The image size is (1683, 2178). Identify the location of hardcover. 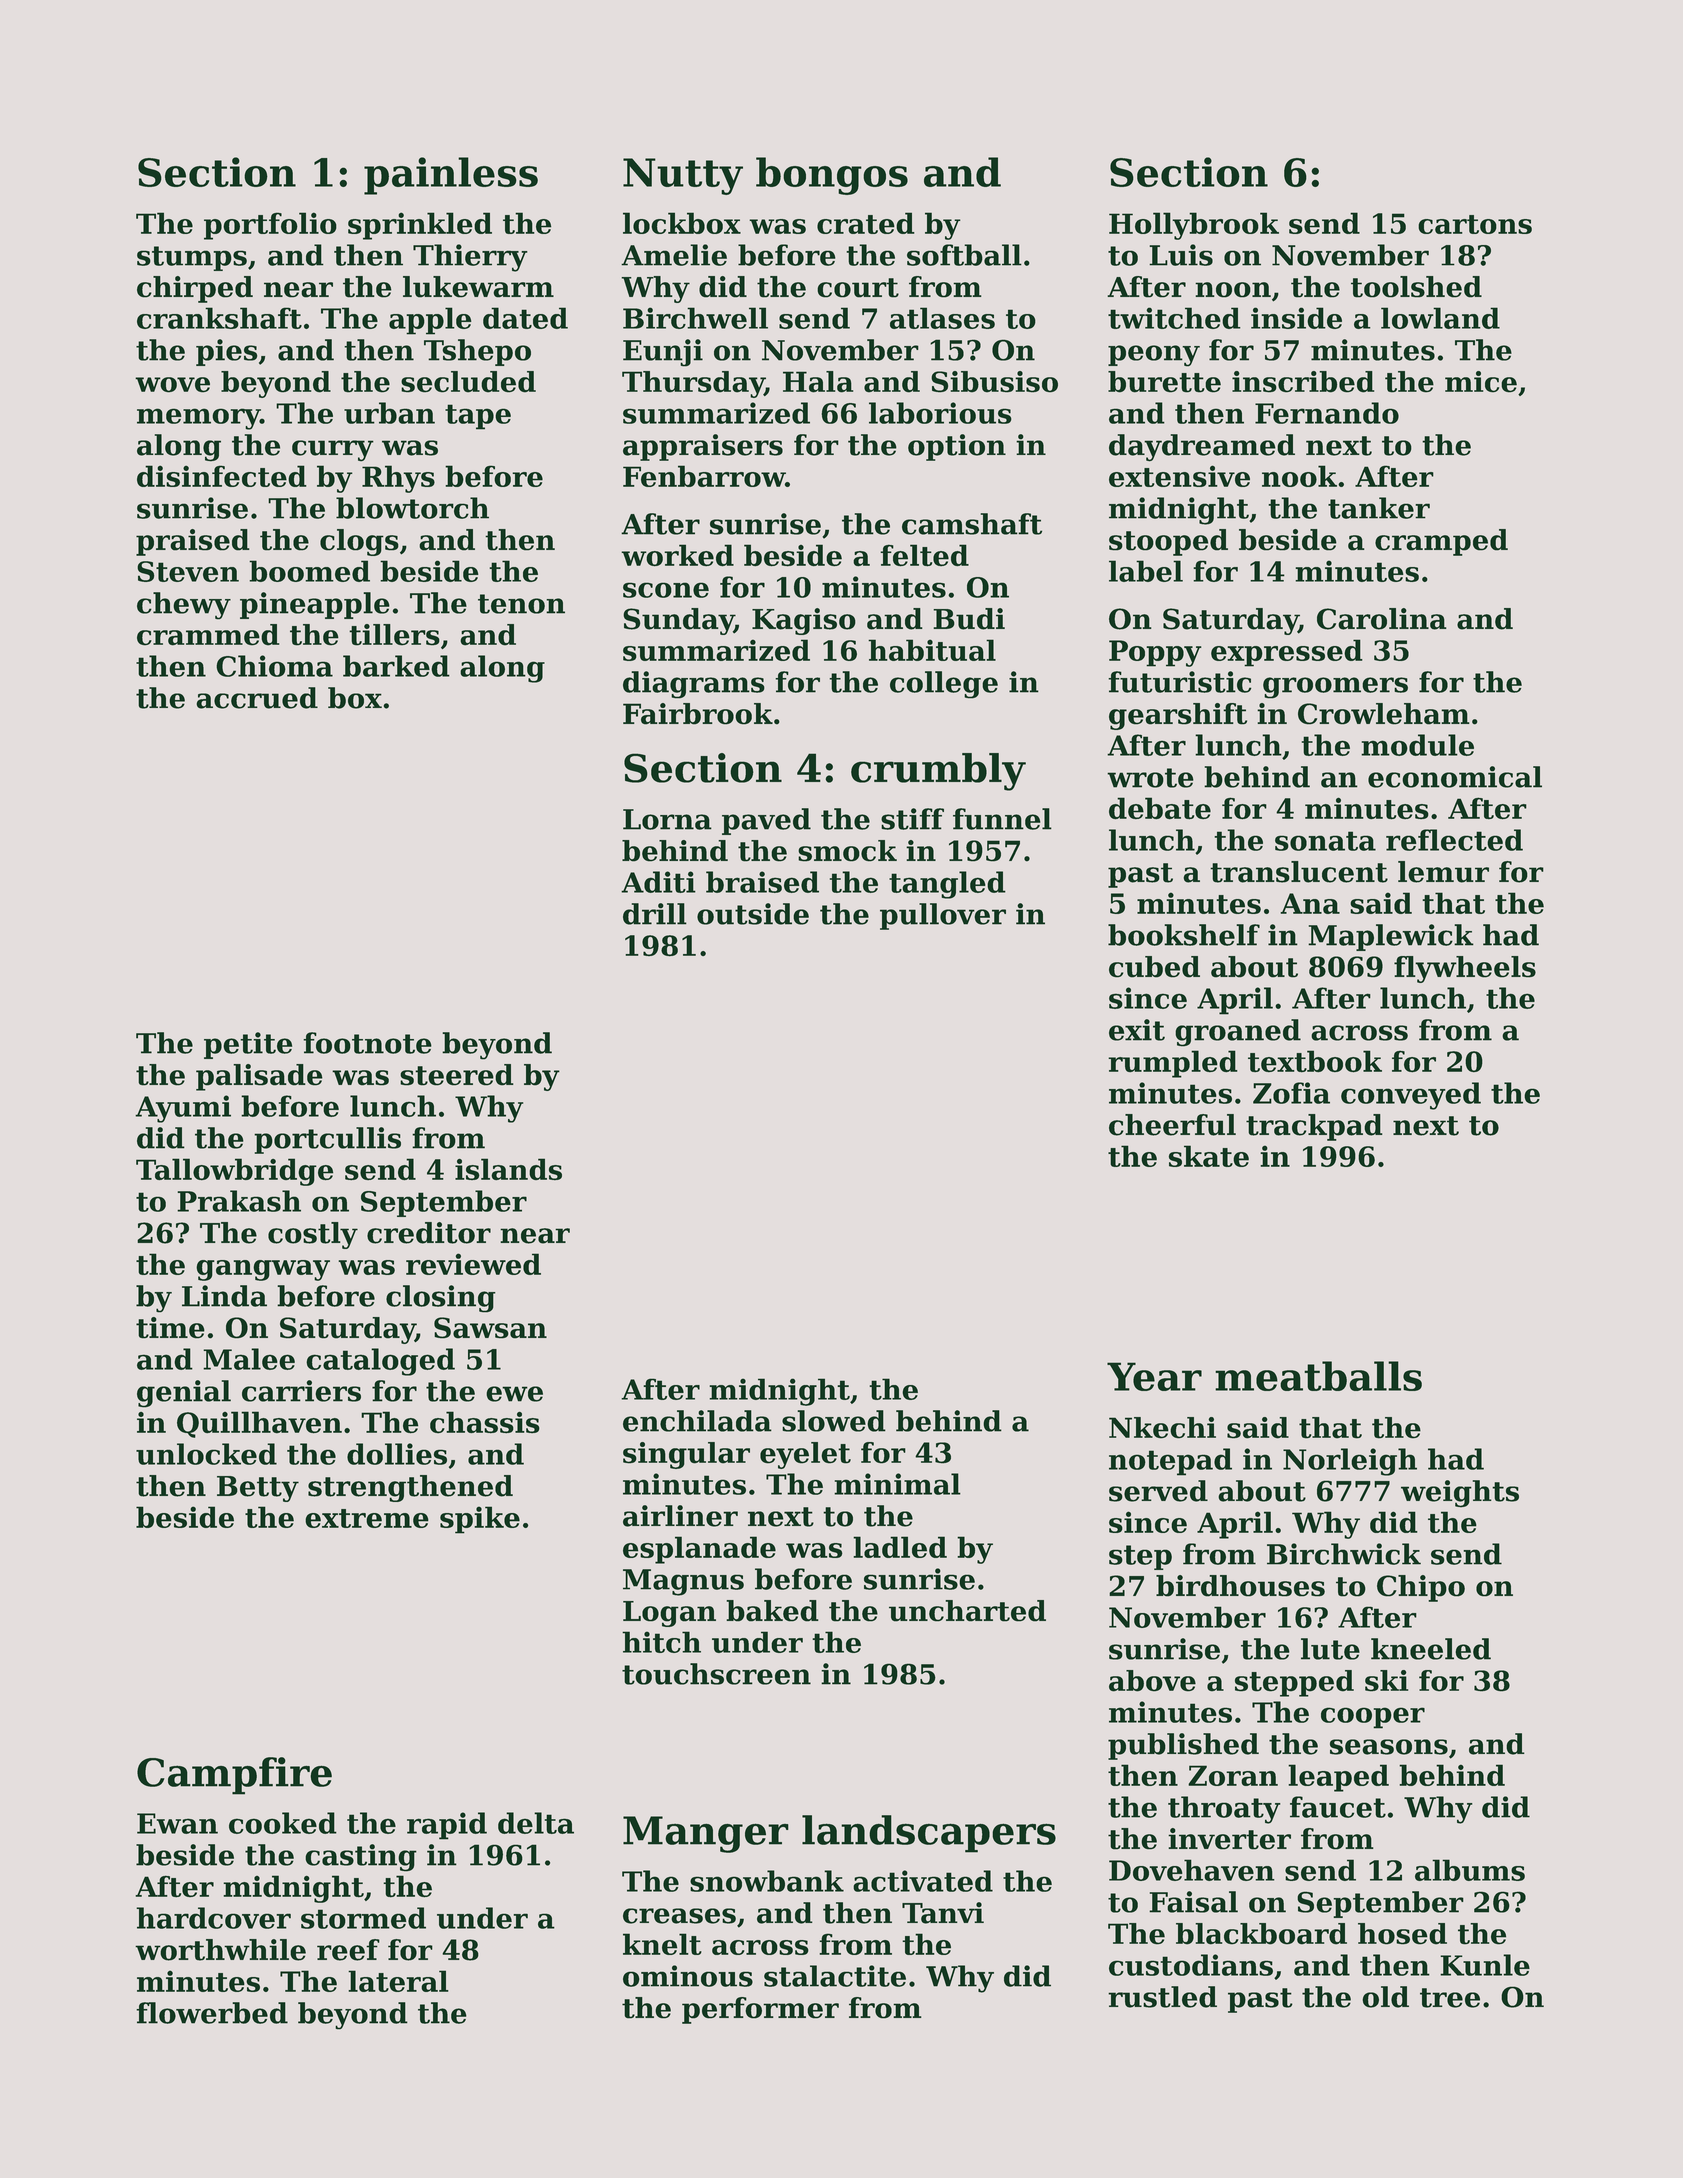
(213, 1918).
